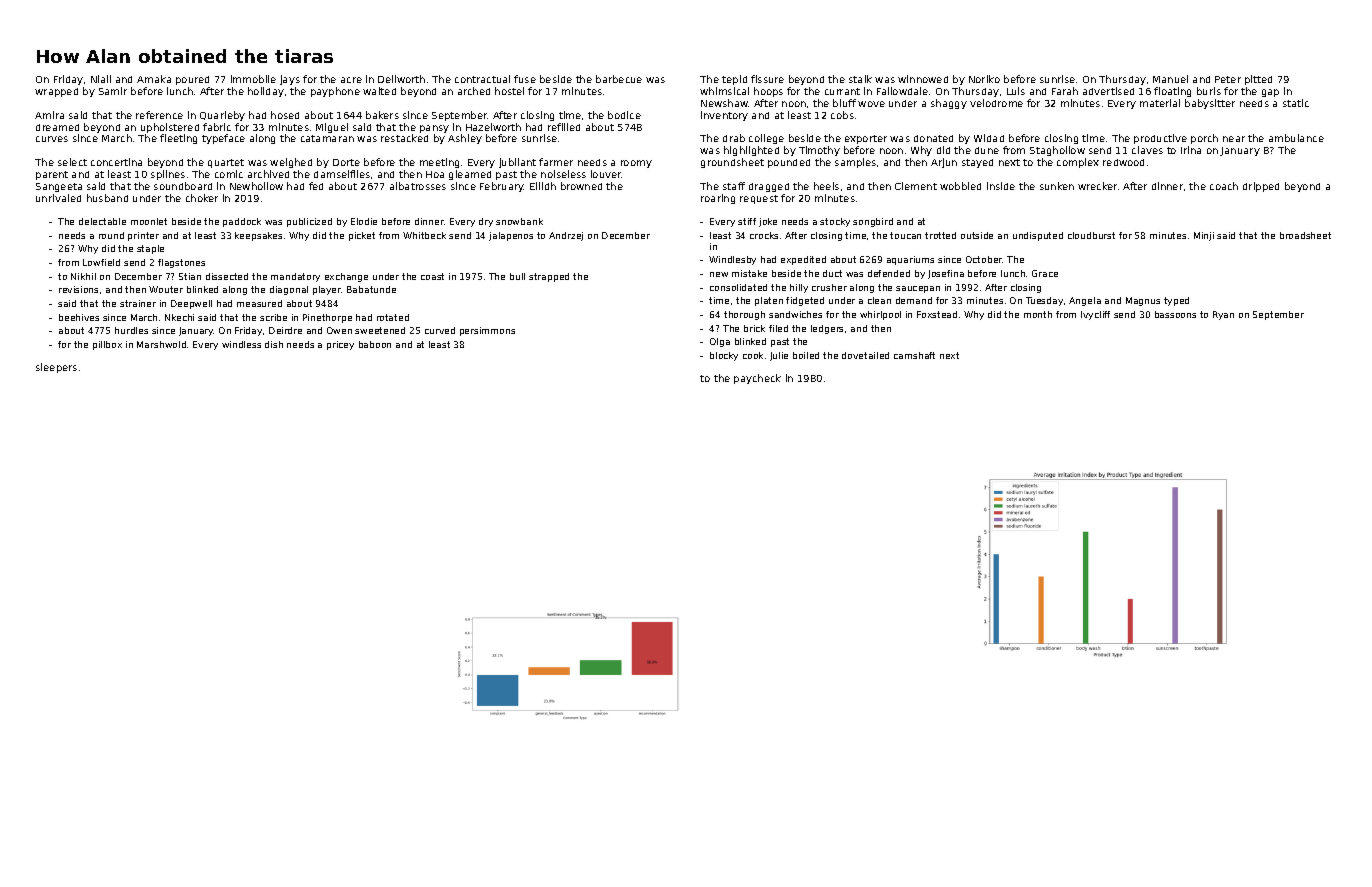 The height and width of the screenshot is (887, 1372). Describe the element at coordinates (984, 79) in the screenshot. I see `Noriko` at that location.
